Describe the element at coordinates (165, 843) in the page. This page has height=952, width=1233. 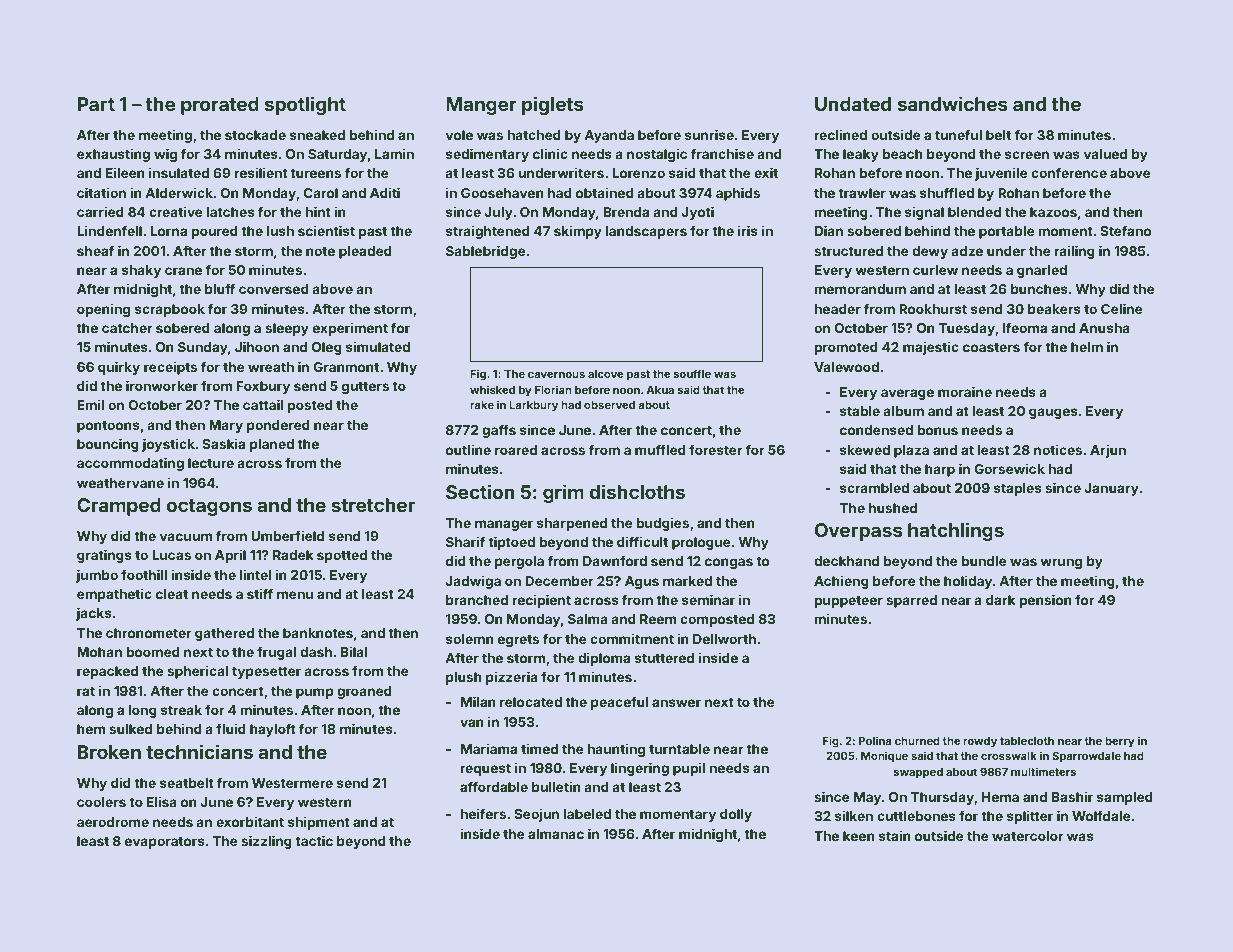
I see `evaporators` at that location.
